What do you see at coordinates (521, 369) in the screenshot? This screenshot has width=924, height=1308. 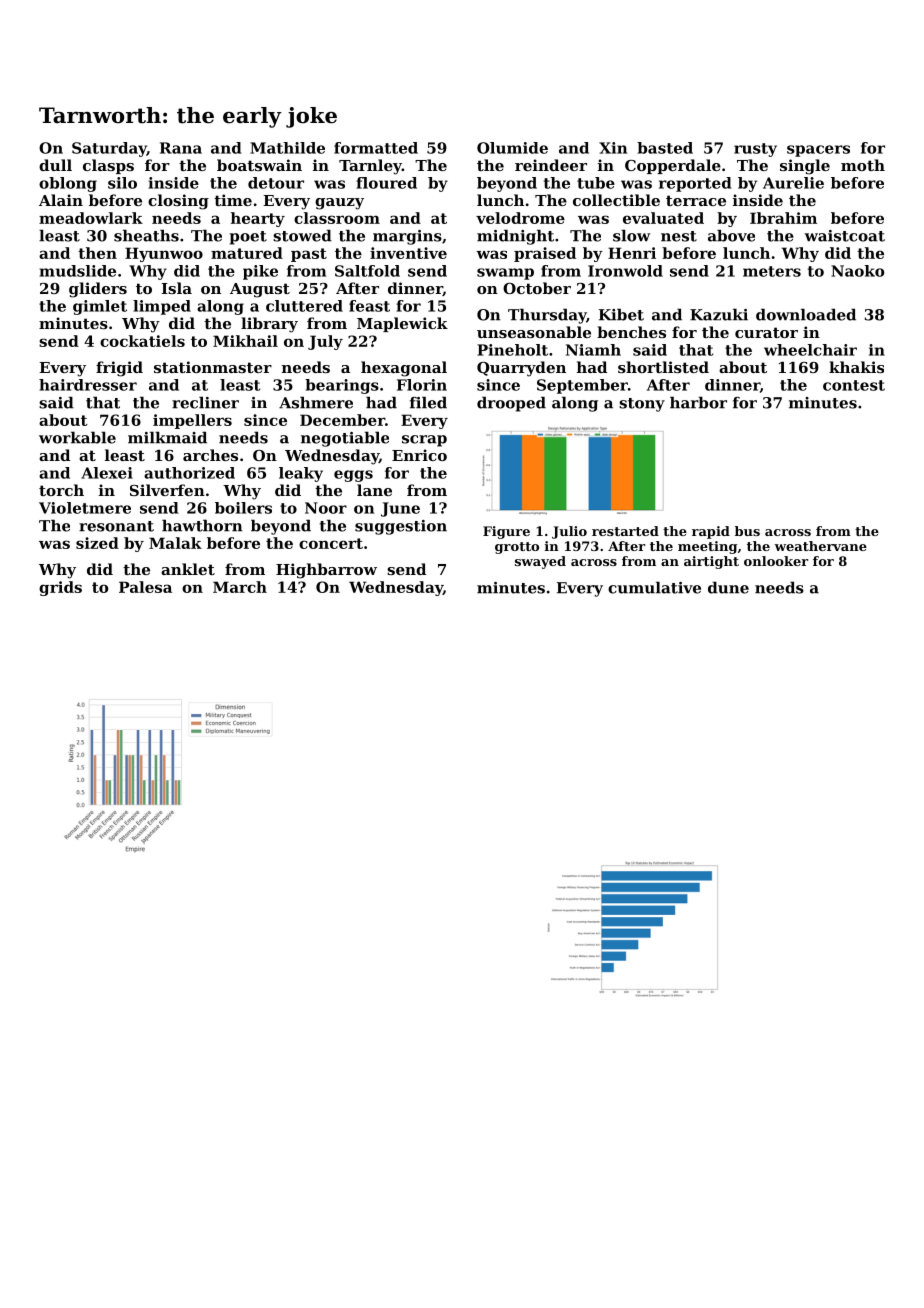 I see `Quarryden` at bounding box center [521, 369].
